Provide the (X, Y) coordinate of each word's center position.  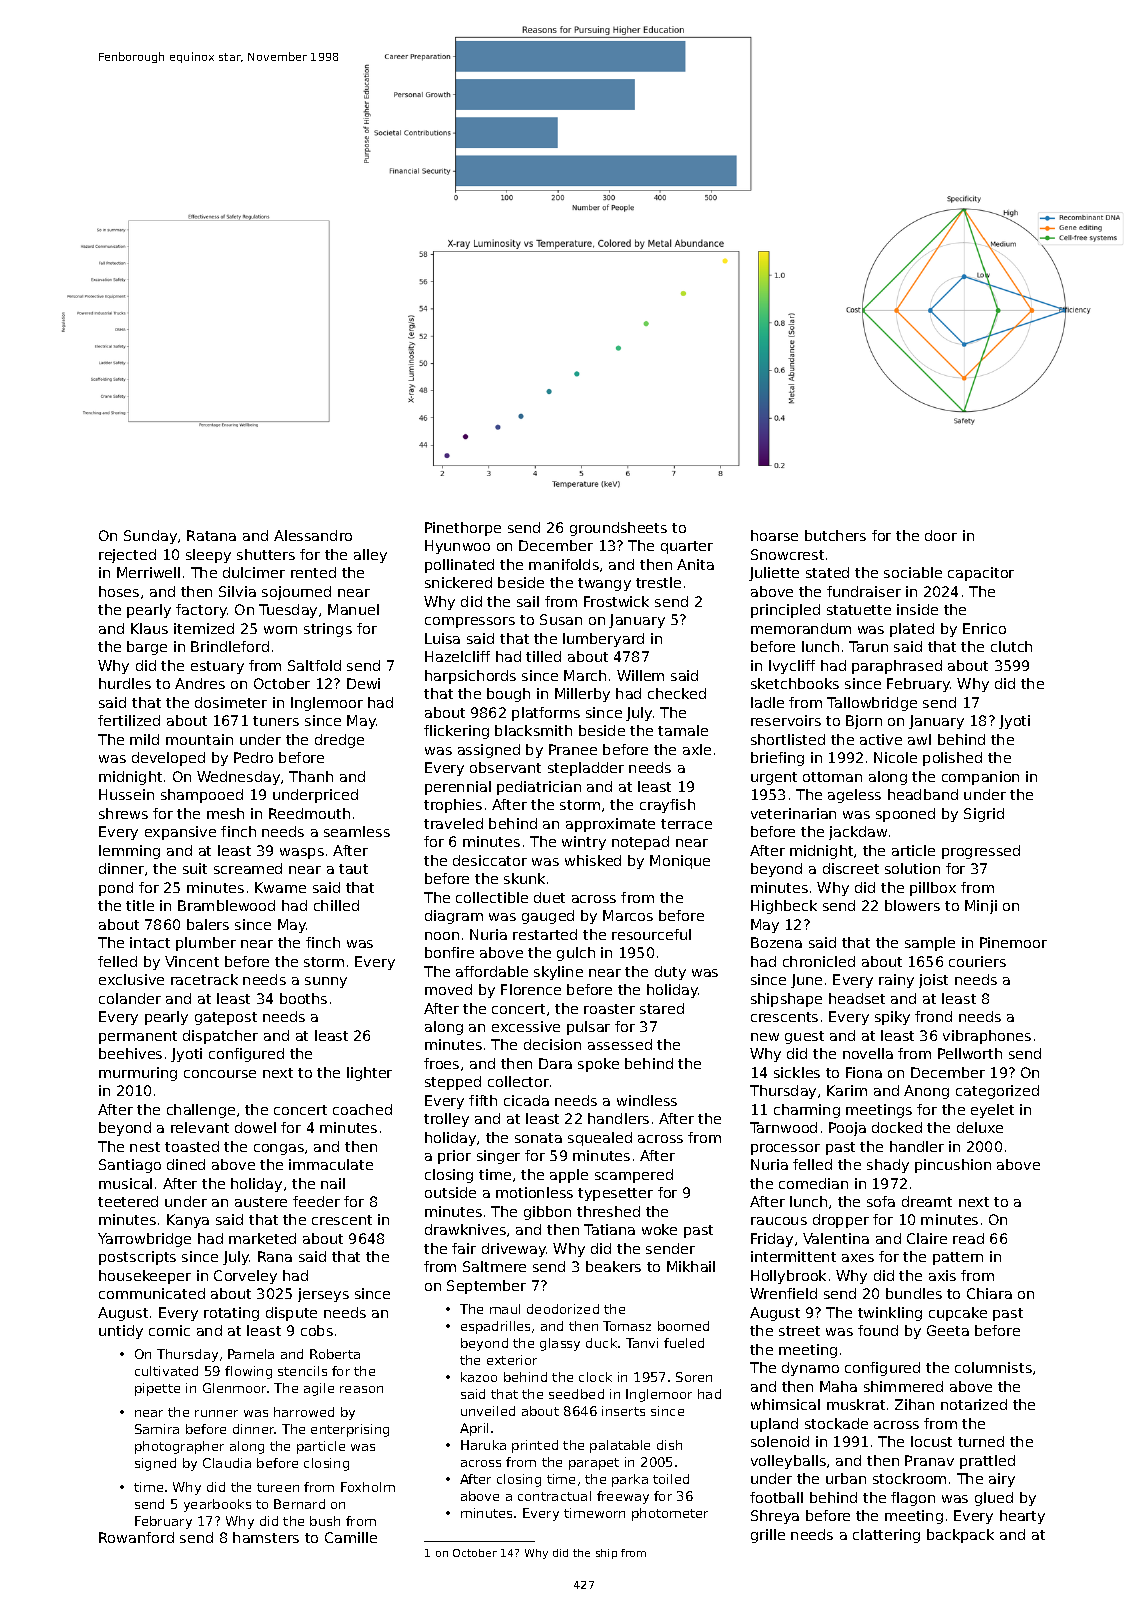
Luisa (442, 638)
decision (552, 1044)
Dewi (363, 683)
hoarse (774, 535)
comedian (813, 1183)
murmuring (138, 1074)
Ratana (211, 535)
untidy (121, 1332)
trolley (446, 1120)
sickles (797, 1072)
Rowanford (136, 1537)
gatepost (226, 1018)
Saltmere (494, 1266)
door (941, 535)
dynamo (810, 1369)
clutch (1011, 646)
